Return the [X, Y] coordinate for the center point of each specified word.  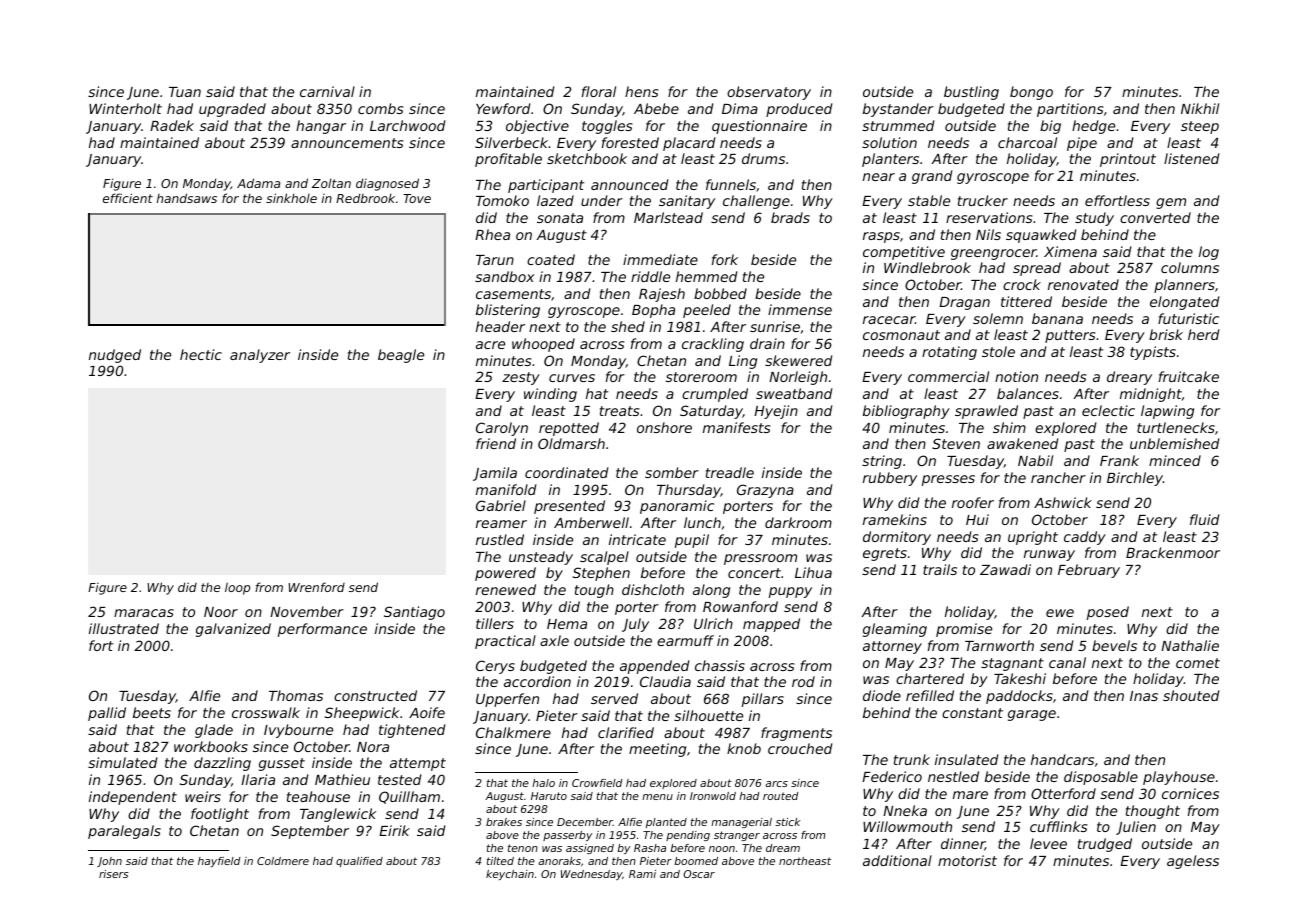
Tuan [185, 92]
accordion [537, 681]
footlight [220, 815]
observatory [769, 93]
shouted [1191, 695]
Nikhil [1200, 108]
